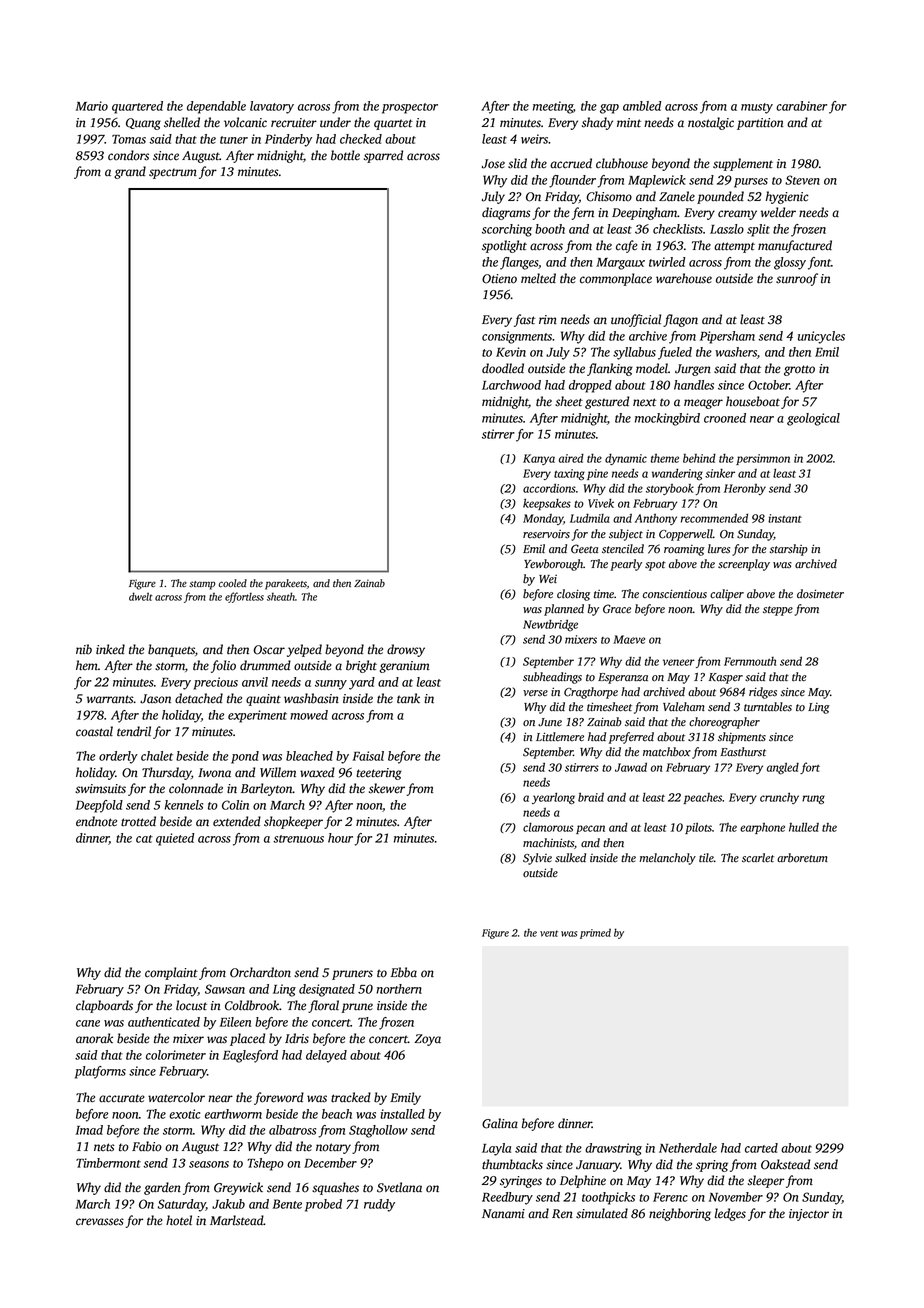 The image size is (924, 1308). I want to click on meeting, so click(553, 107).
